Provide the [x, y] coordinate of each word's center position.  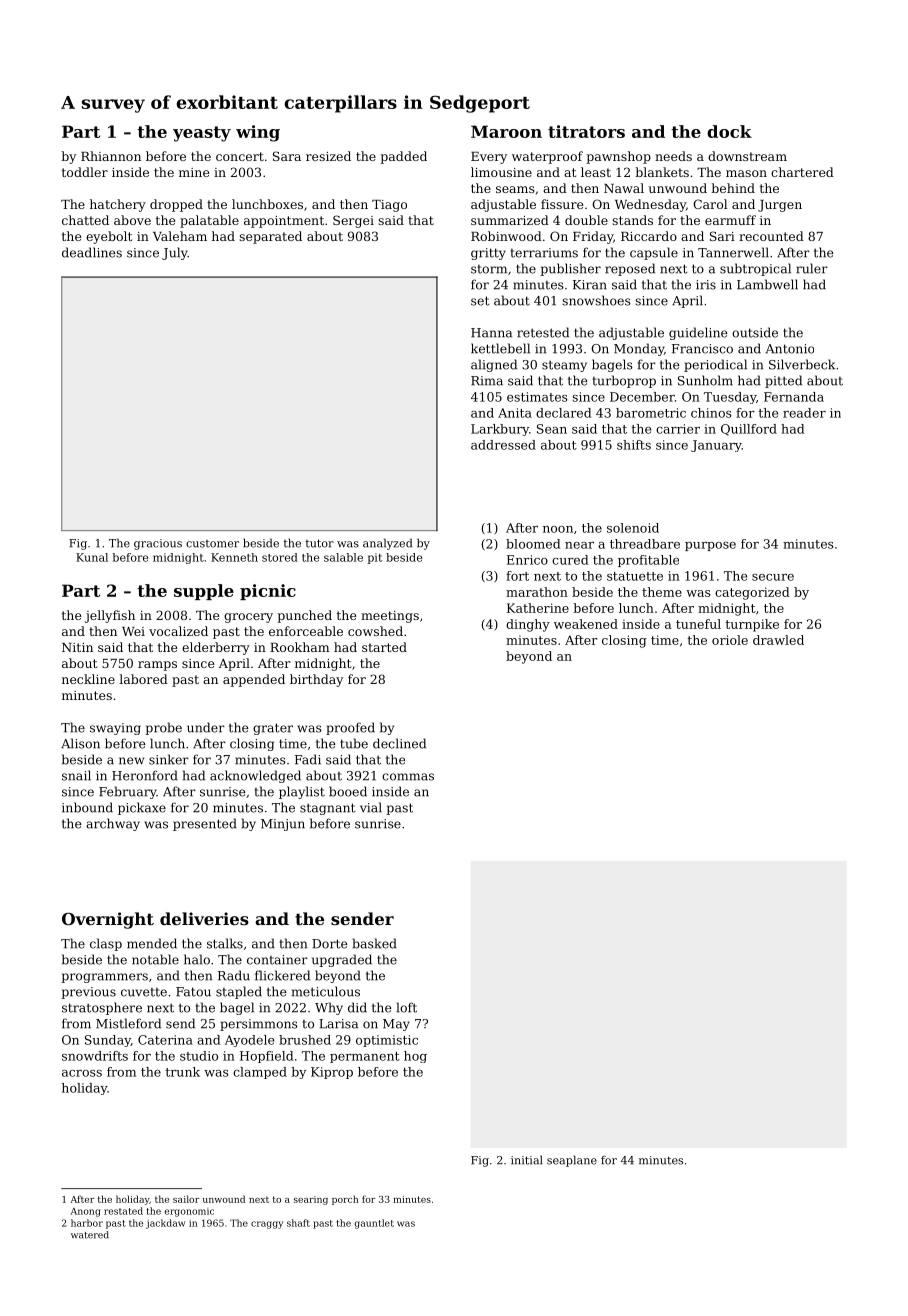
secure [773, 577]
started [384, 647]
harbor [87, 1223]
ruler [812, 268]
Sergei [353, 221]
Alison [80, 743]
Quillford [749, 430]
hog [415, 1057]
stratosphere [102, 1008]
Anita [515, 413]
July [175, 253]
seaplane [572, 1161]
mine [194, 172]
